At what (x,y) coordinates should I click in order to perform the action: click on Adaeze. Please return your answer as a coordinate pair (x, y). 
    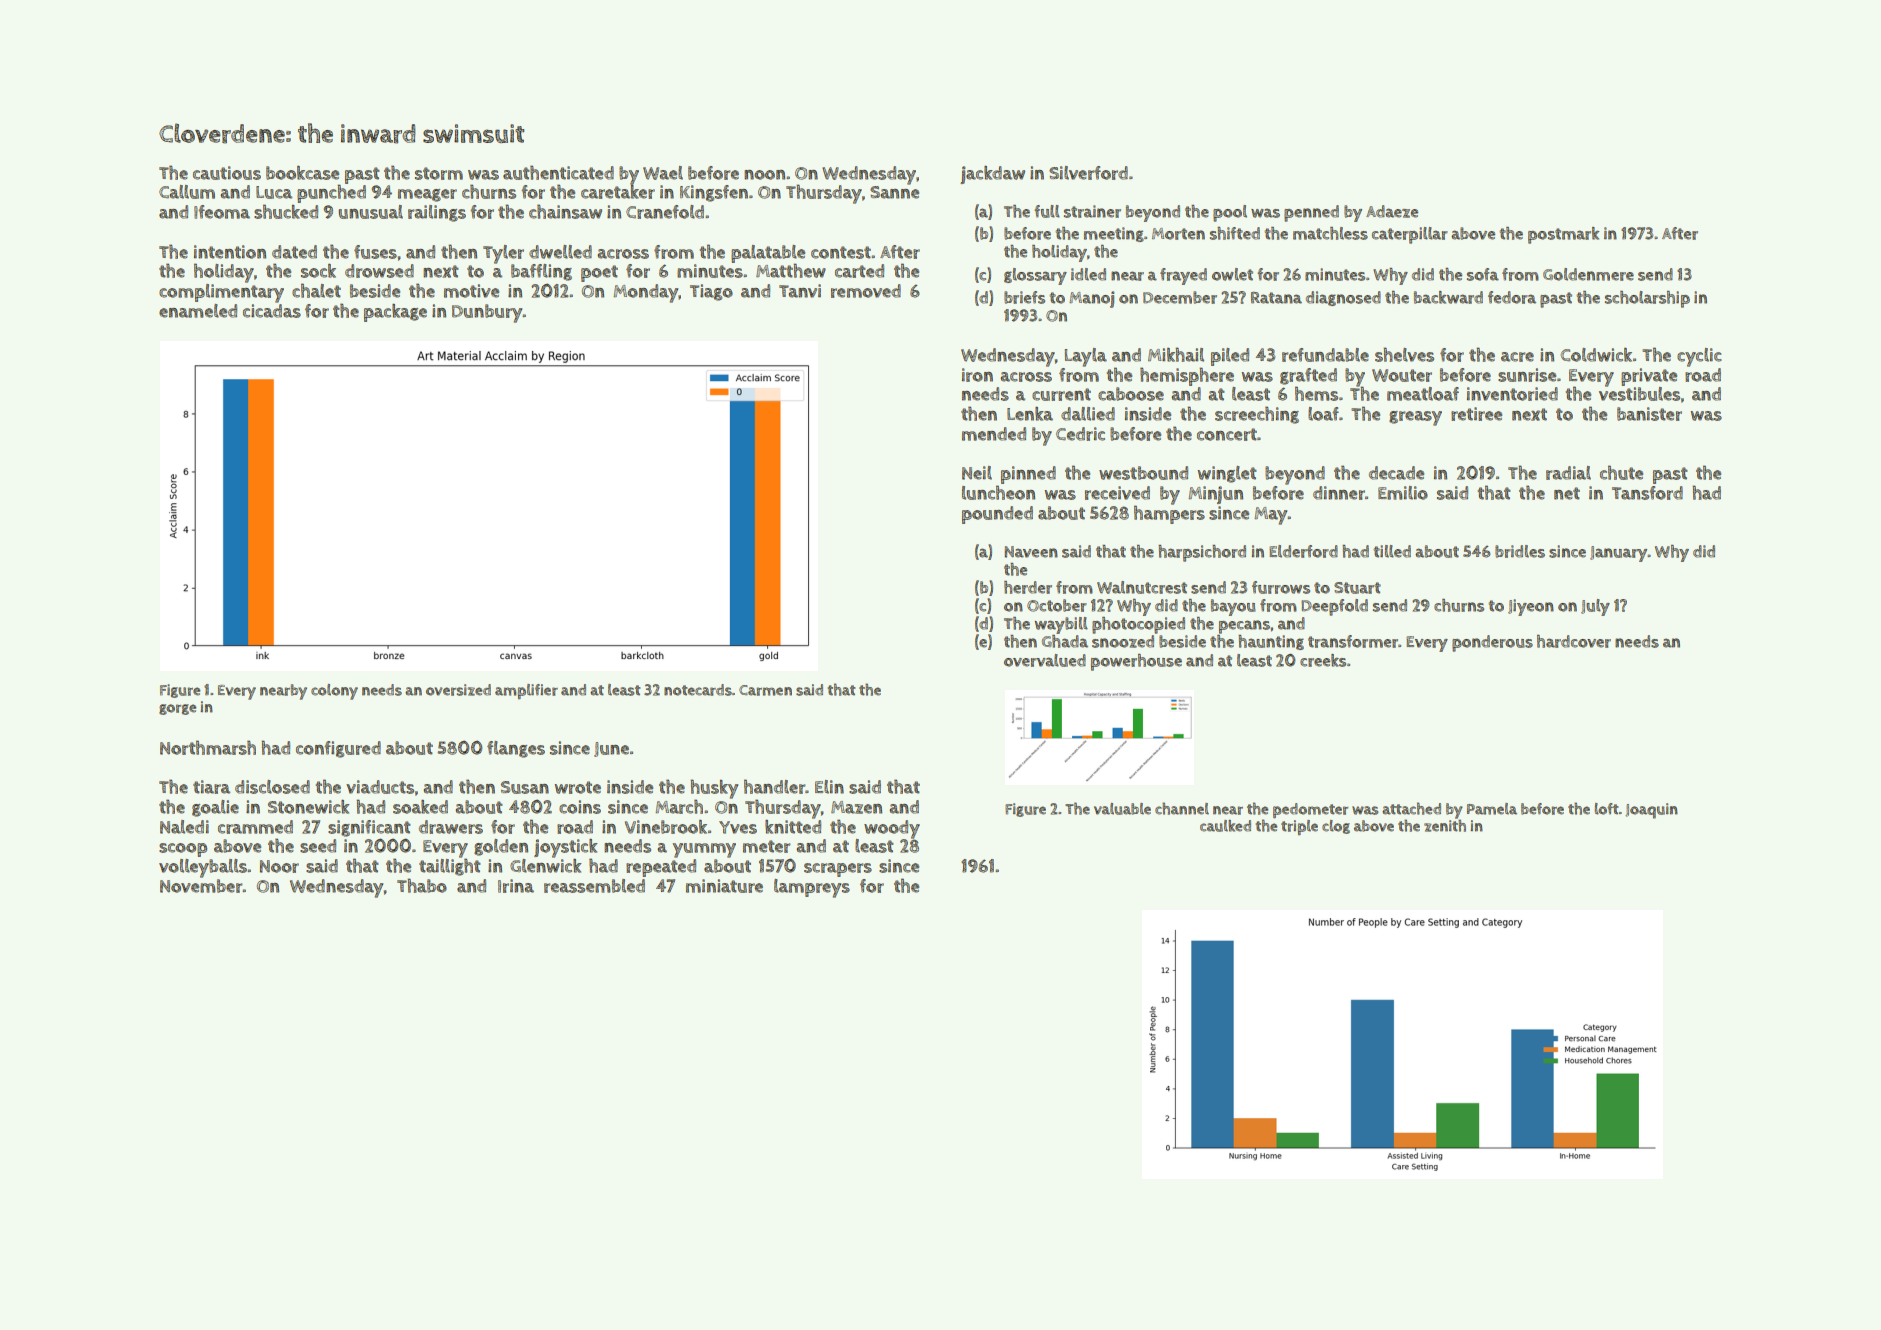
    Looking at the image, I should click on (1392, 211).
